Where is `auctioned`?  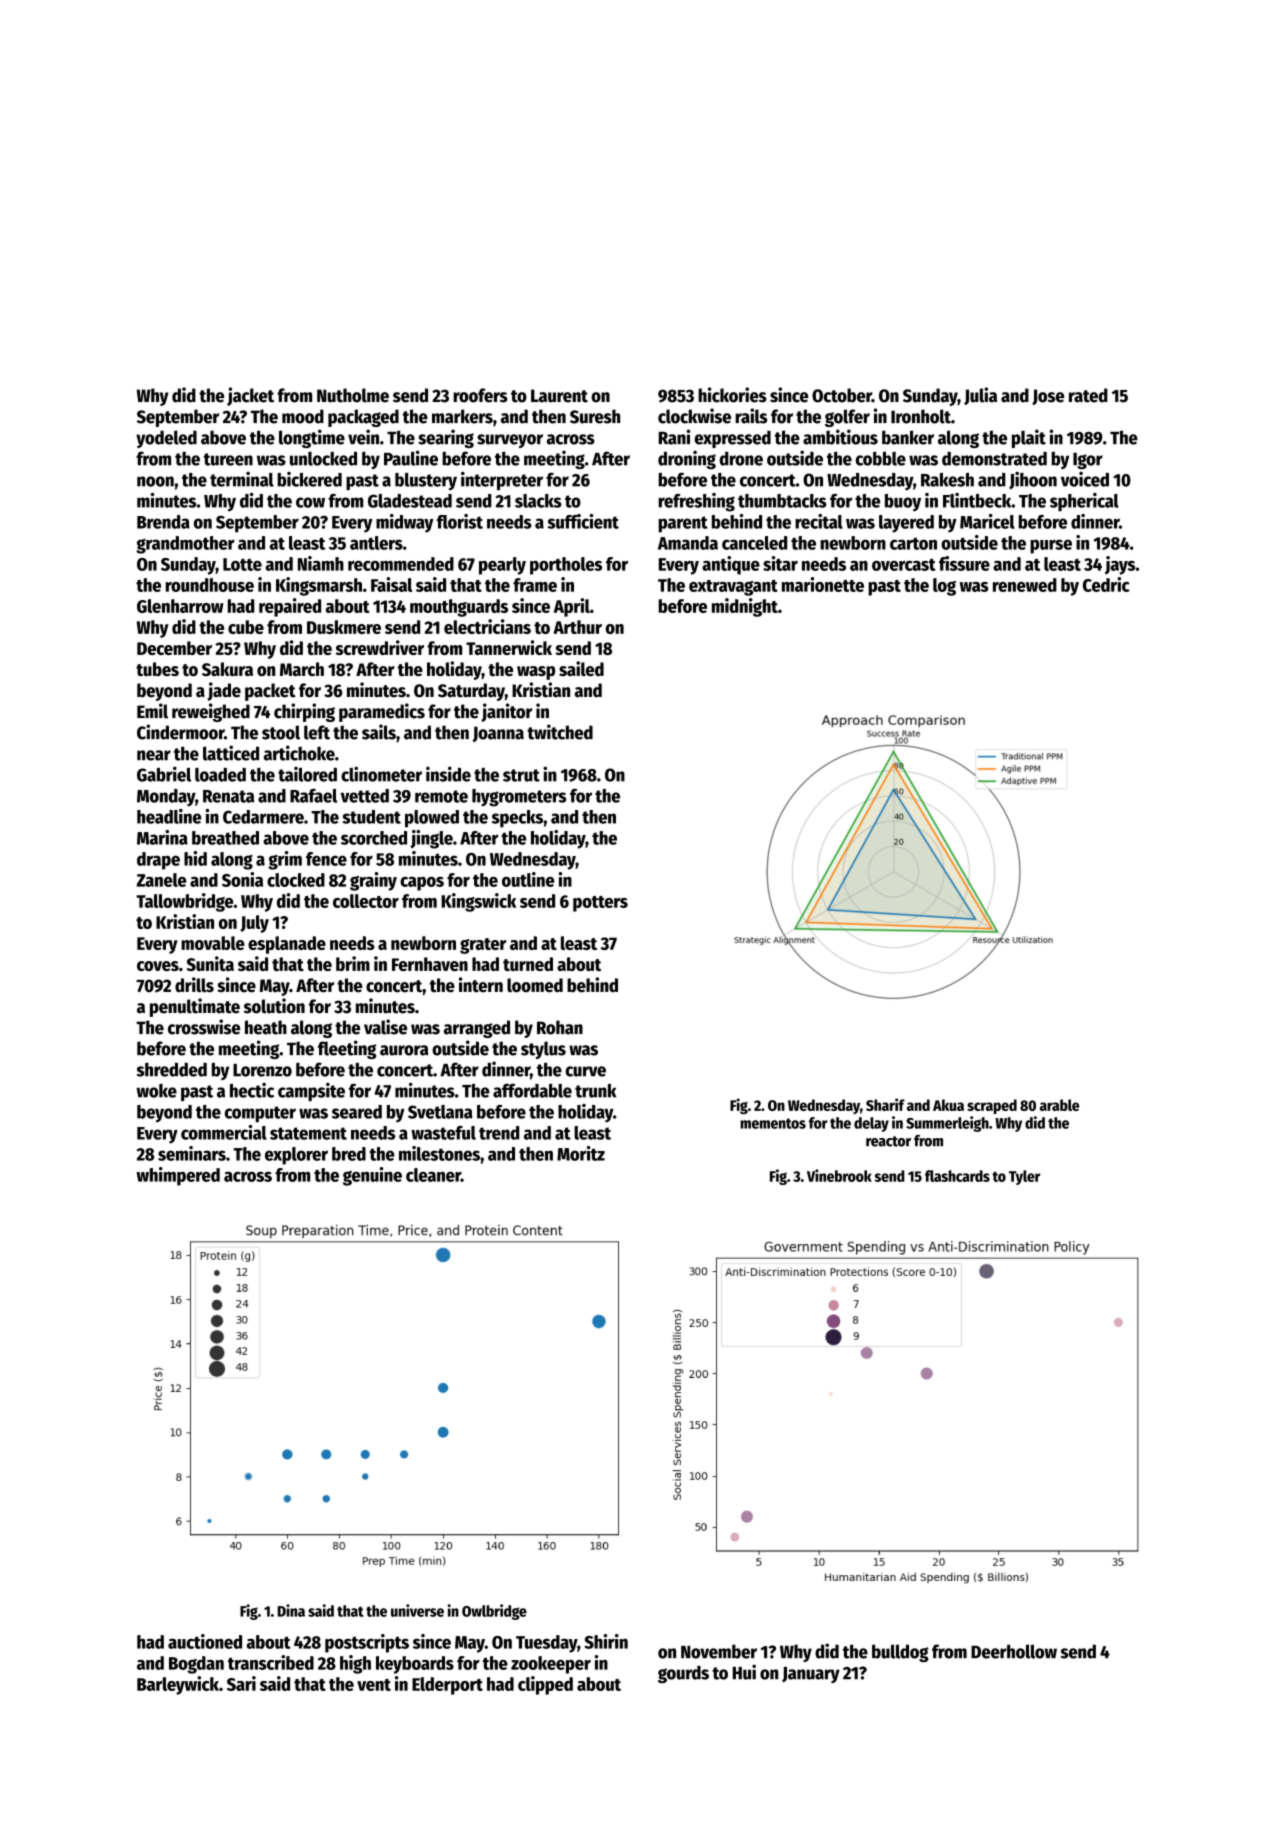
auctioned is located at coordinates (205, 1641).
